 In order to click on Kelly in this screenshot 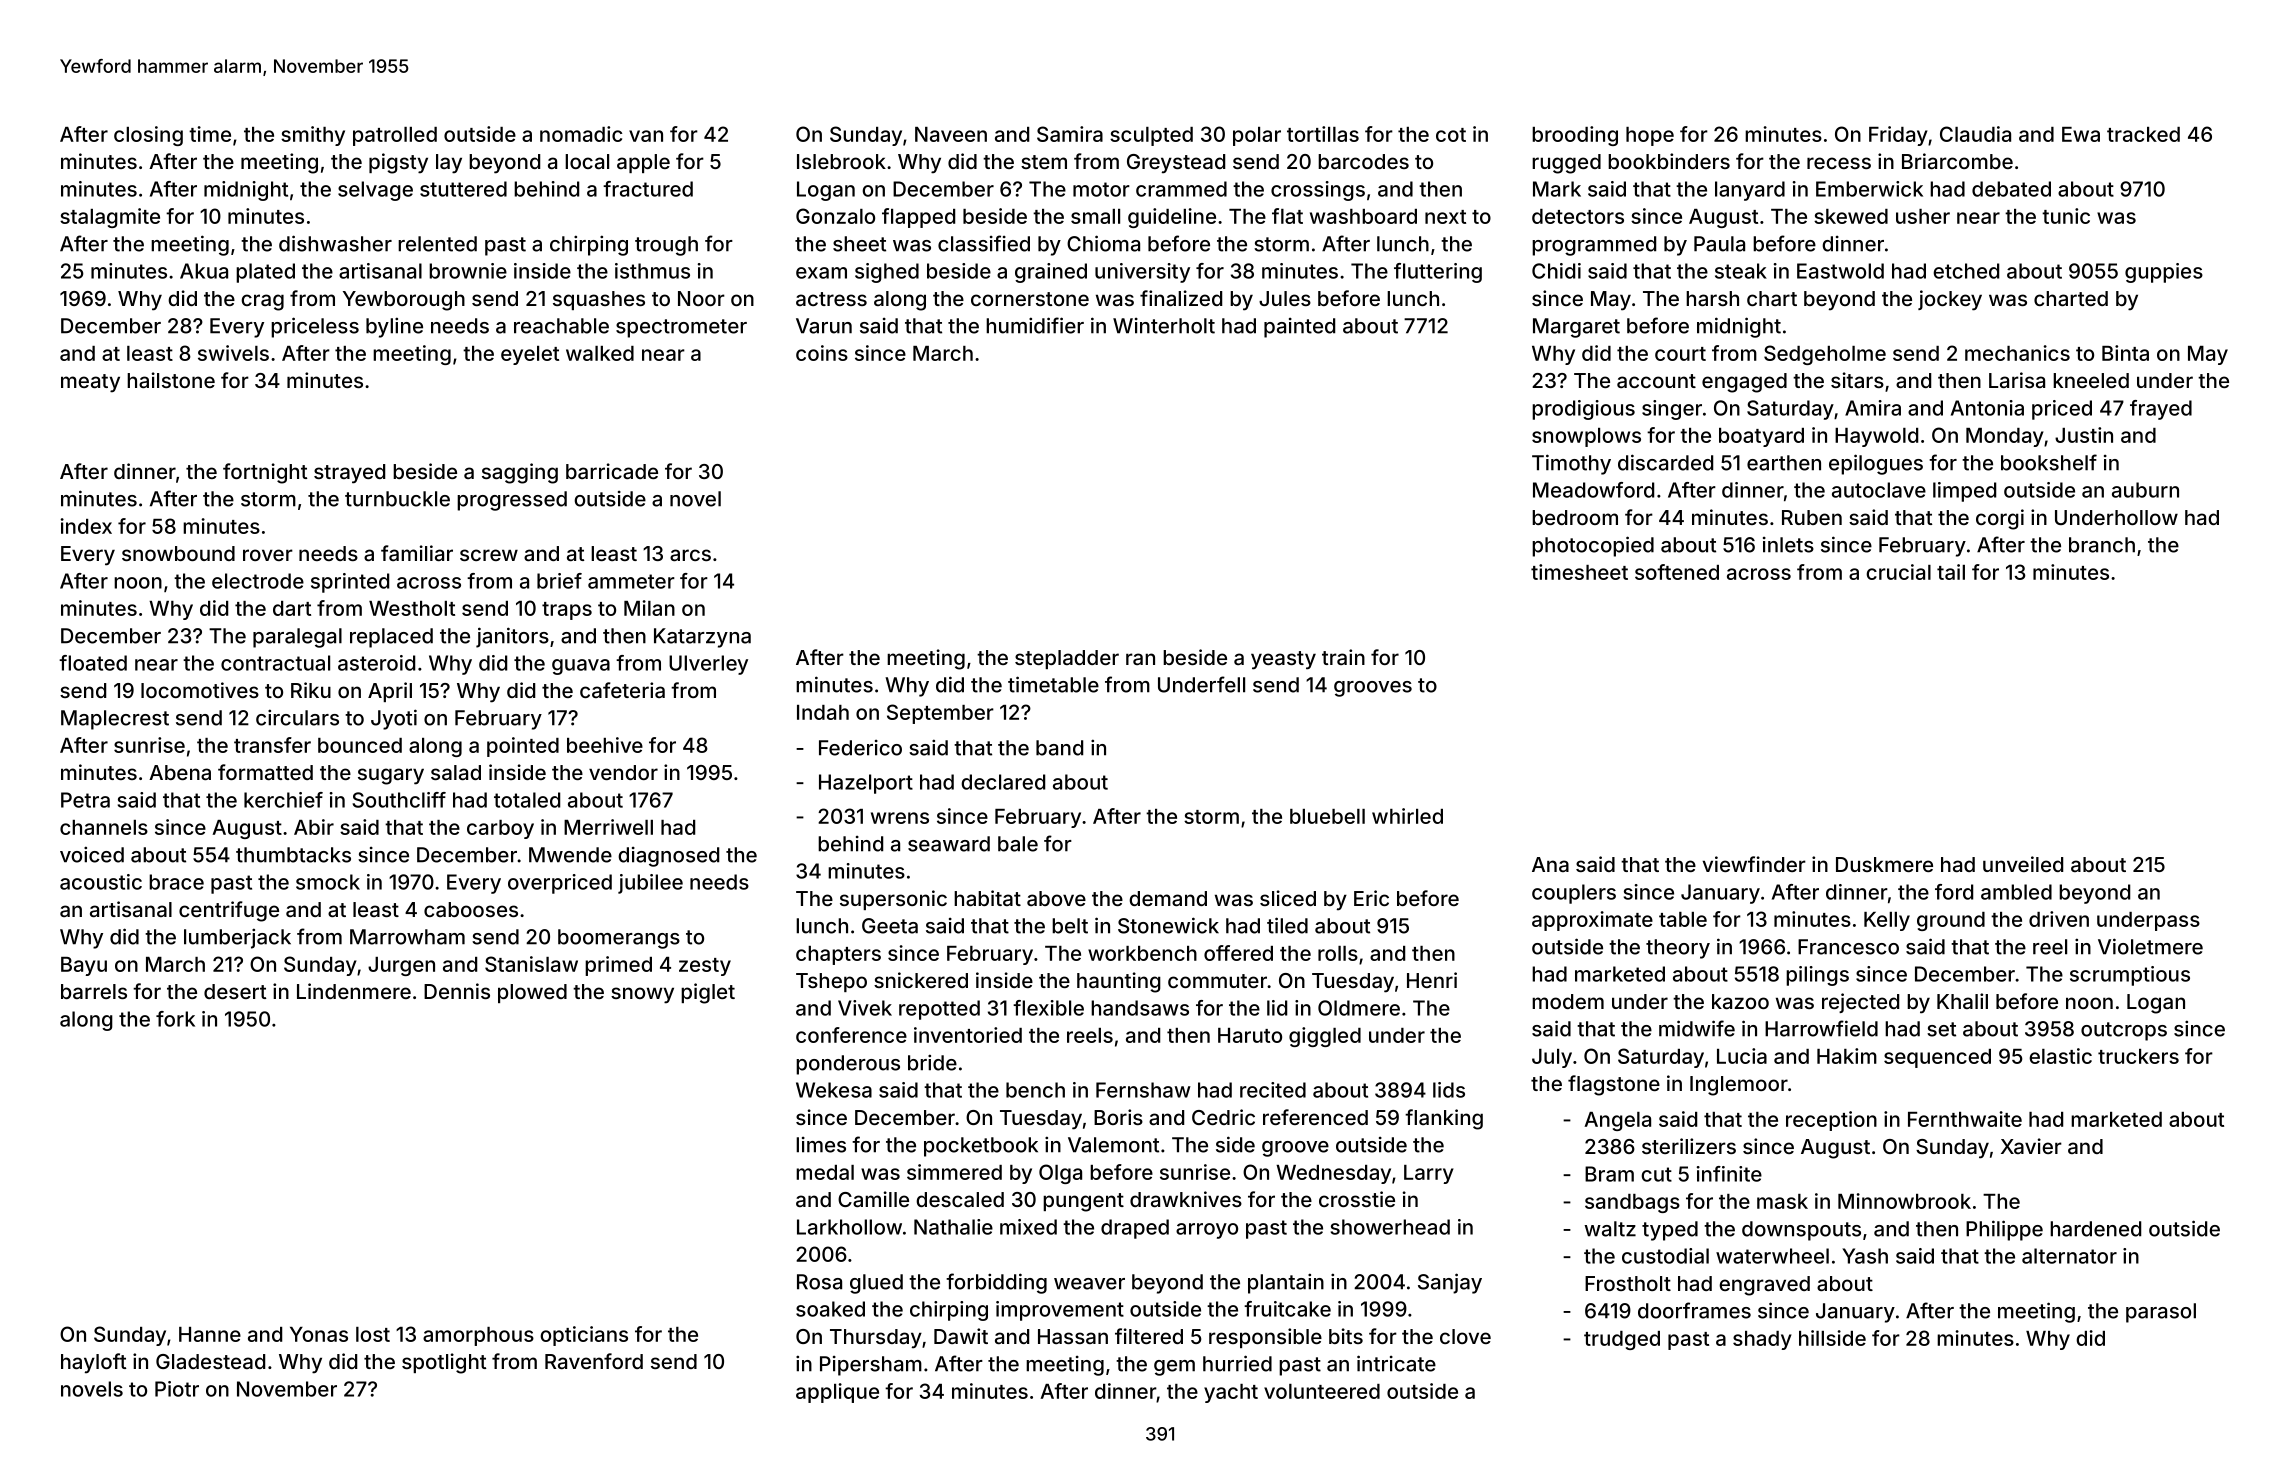, I will do `click(1887, 921)`.
